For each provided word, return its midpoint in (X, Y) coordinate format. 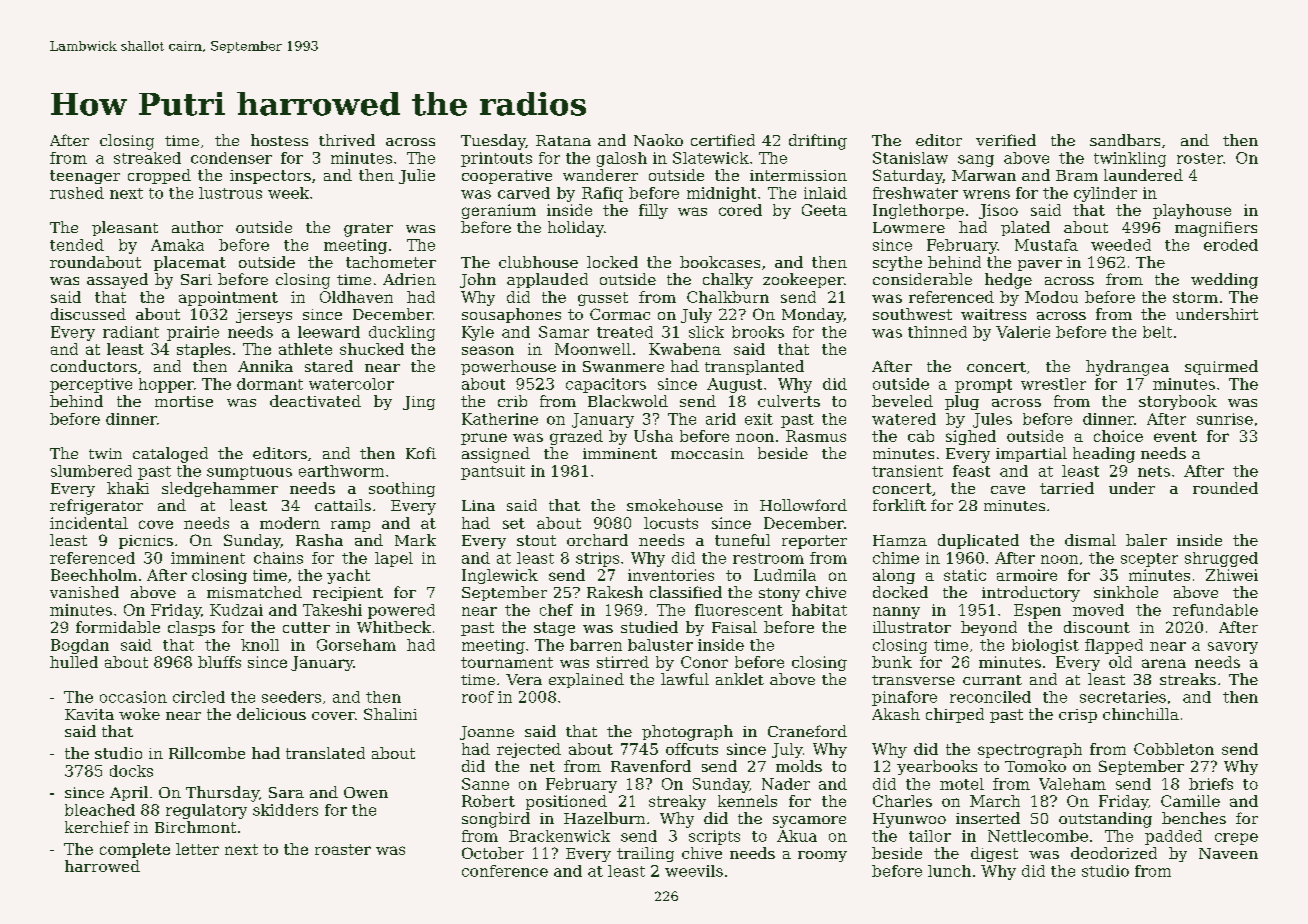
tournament (507, 662)
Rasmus (816, 436)
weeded (1121, 245)
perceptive (91, 385)
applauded (547, 280)
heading (1104, 455)
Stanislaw (910, 158)
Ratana (563, 140)
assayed (117, 281)
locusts (671, 523)
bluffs (219, 662)
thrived (347, 140)
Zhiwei (1232, 575)
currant (992, 680)
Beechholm (94, 575)
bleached (100, 810)
